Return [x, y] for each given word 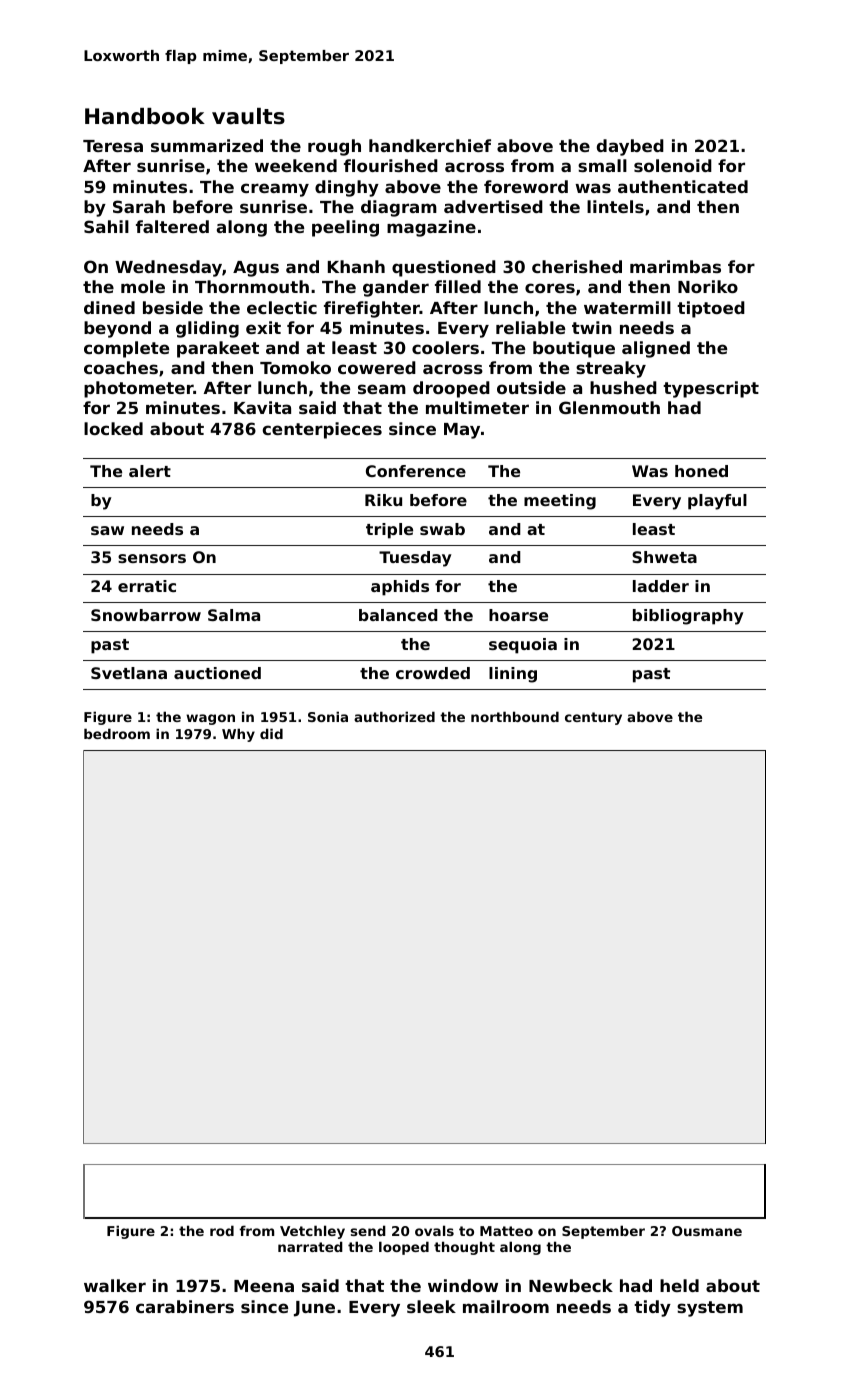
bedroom [117, 733]
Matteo [506, 1231]
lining [513, 675]
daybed [630, 147]
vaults [248, 116]
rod [222, 1230]
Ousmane [707, 1231]
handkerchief [430, 145]
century [593, 718]
